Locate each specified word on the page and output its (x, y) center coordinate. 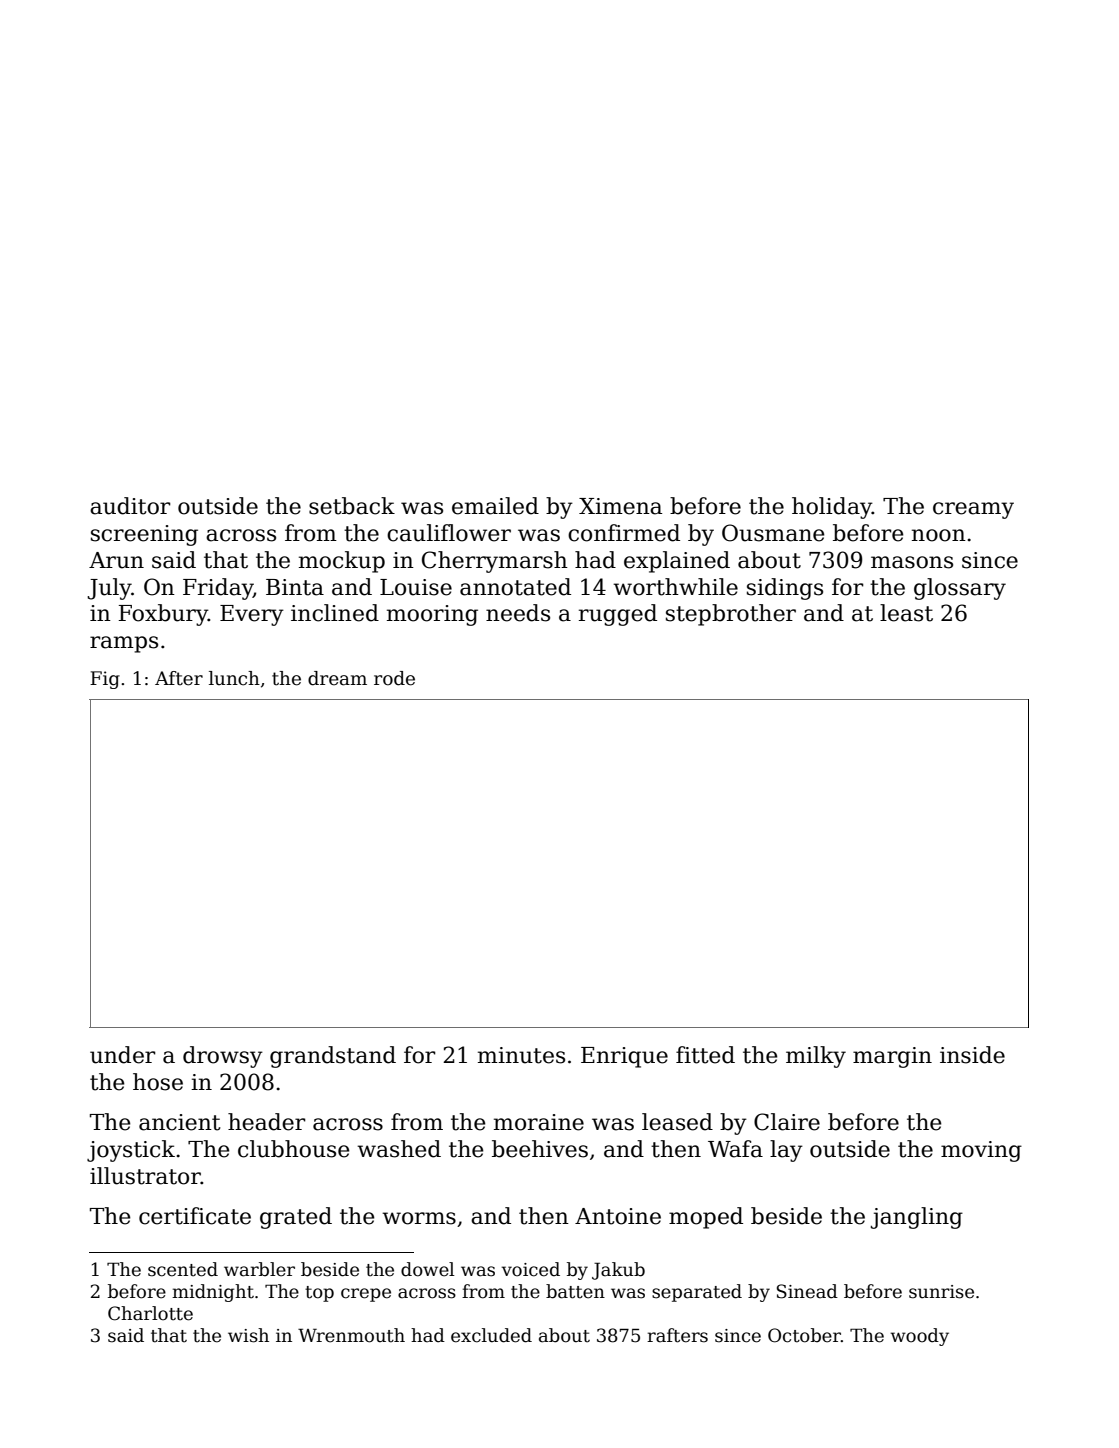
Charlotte (150, 1313)
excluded (491, 1335)
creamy (973, 510)
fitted (705, 1055)
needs (518, 613)
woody (920, 1337)
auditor (130, 506)
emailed (495, 506)
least (906, 613)
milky (816, 1057)
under (123, 1055)
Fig (105, 680)
